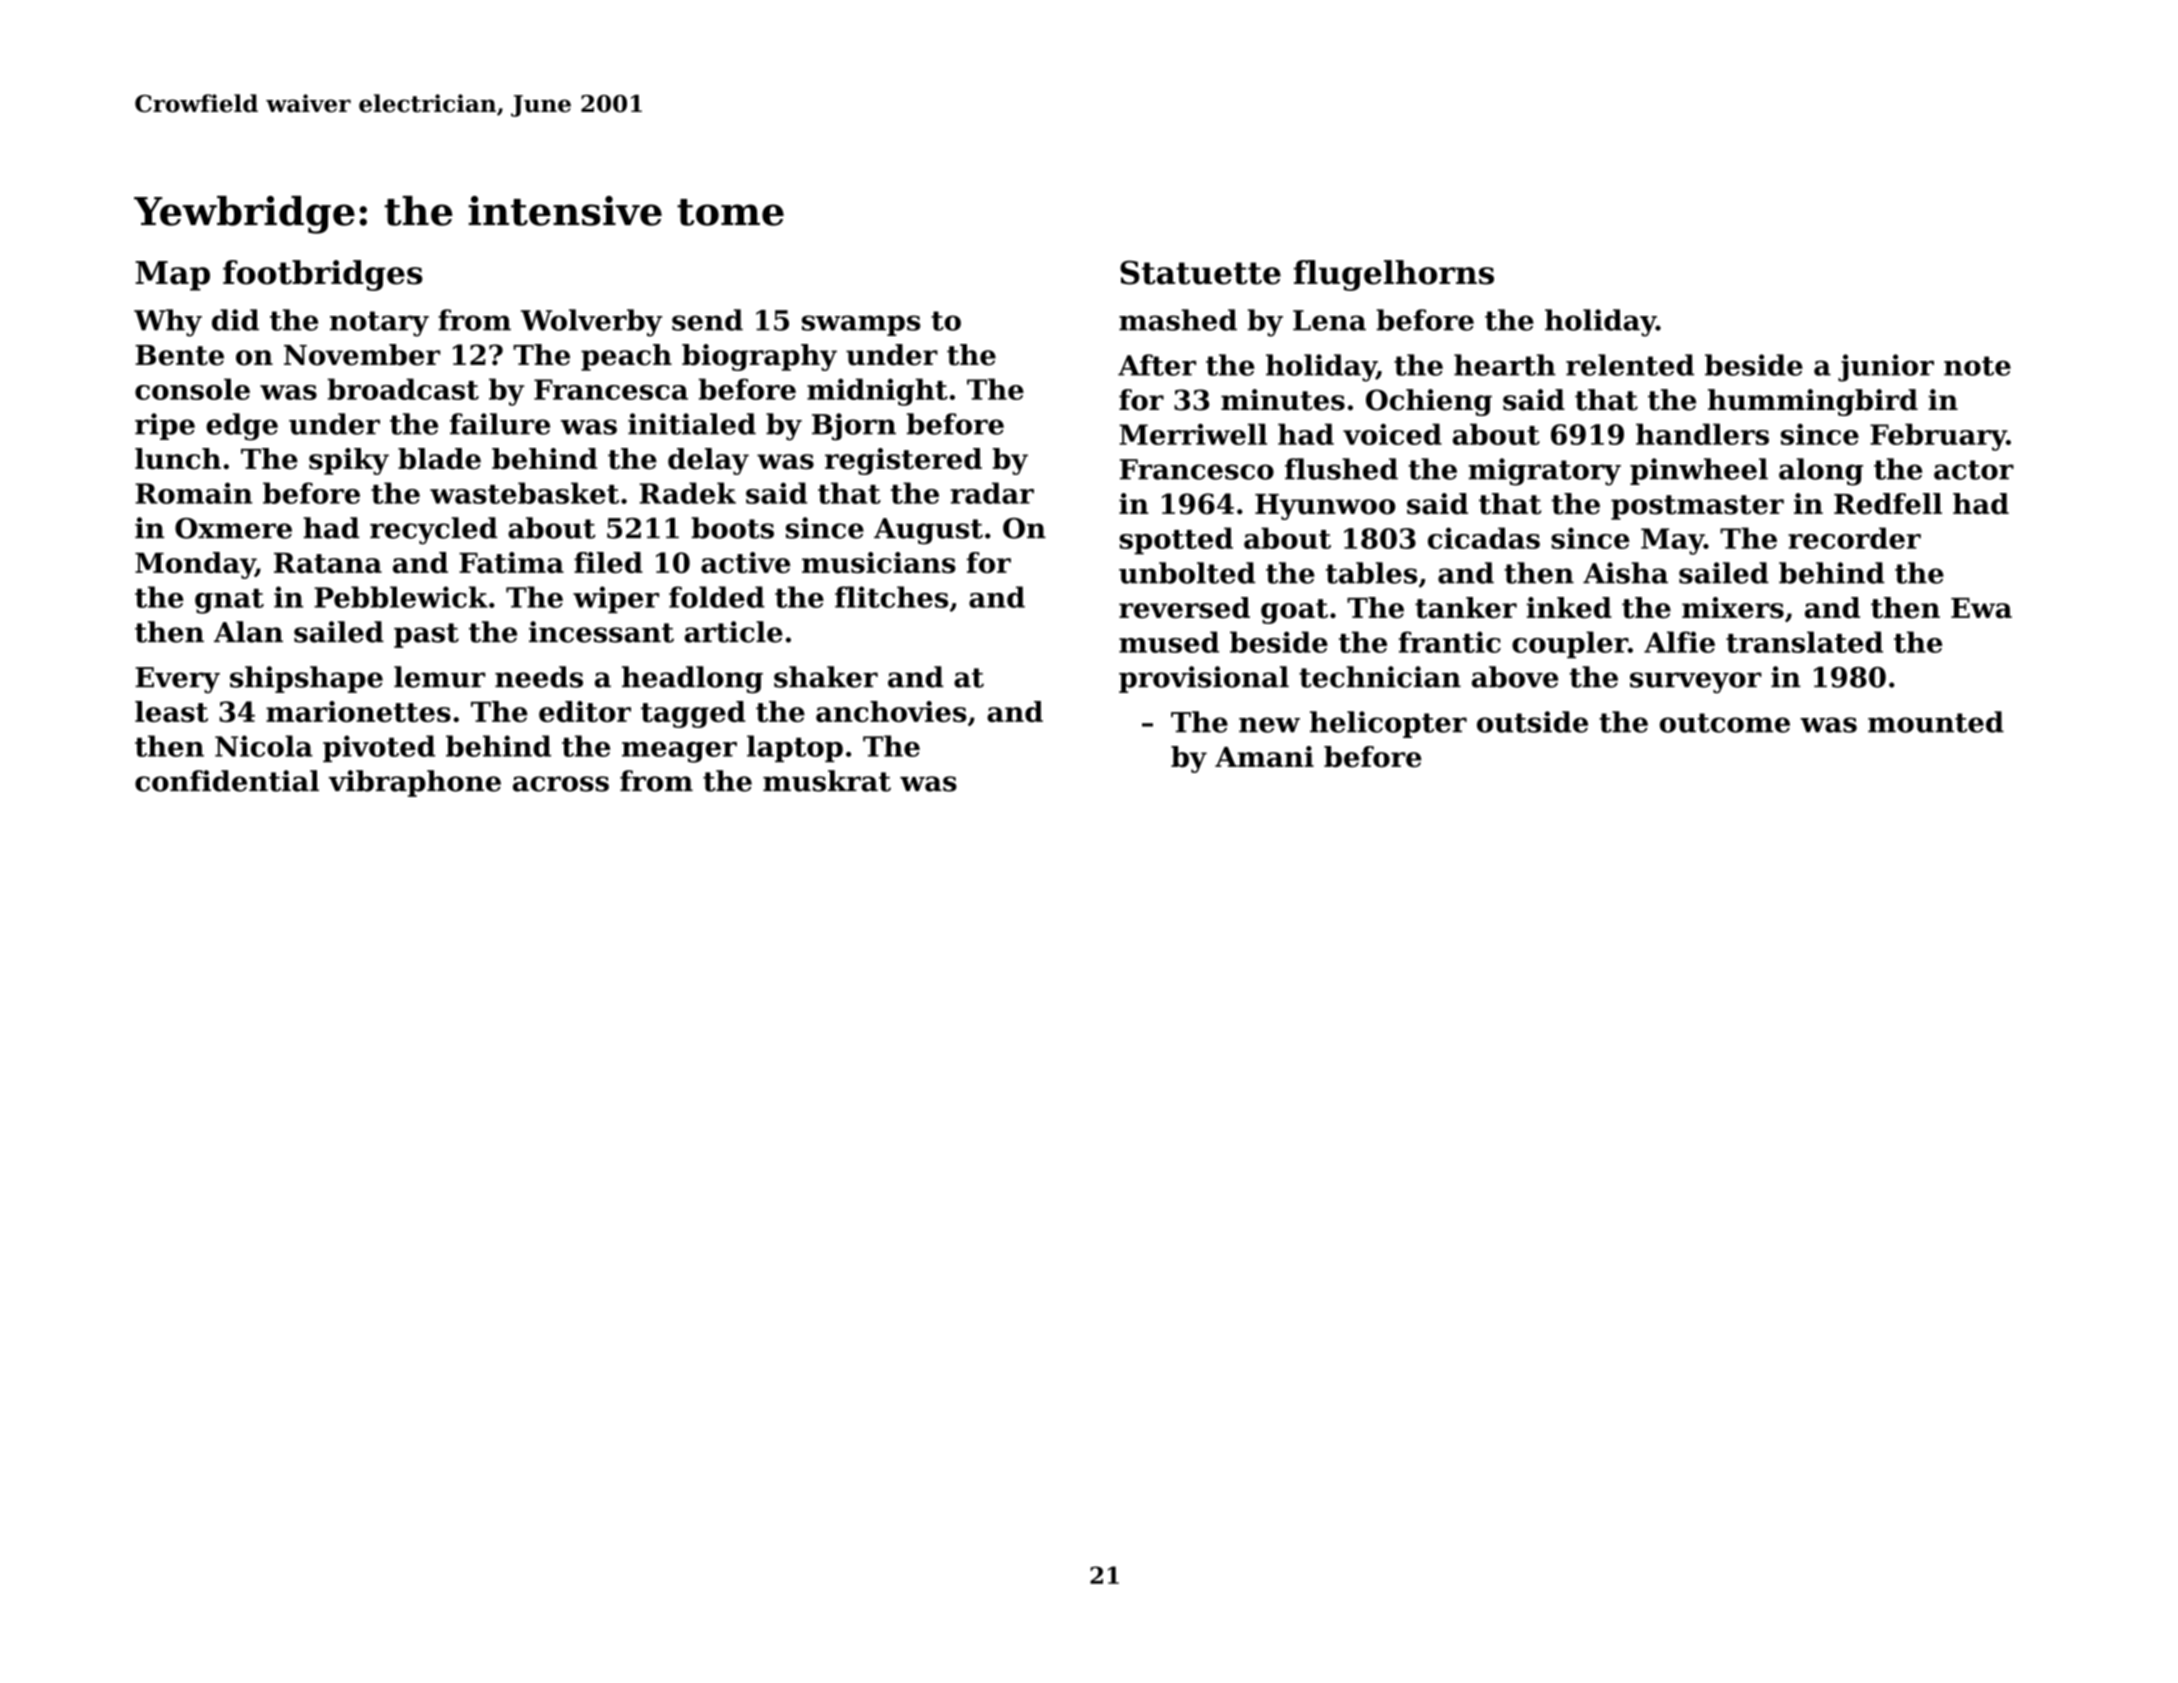 The width and height of the screenshot is (2178, 1683). Describe the element at coordinates (1264, 757) in the screenshot. I see `Amani` at that location.
